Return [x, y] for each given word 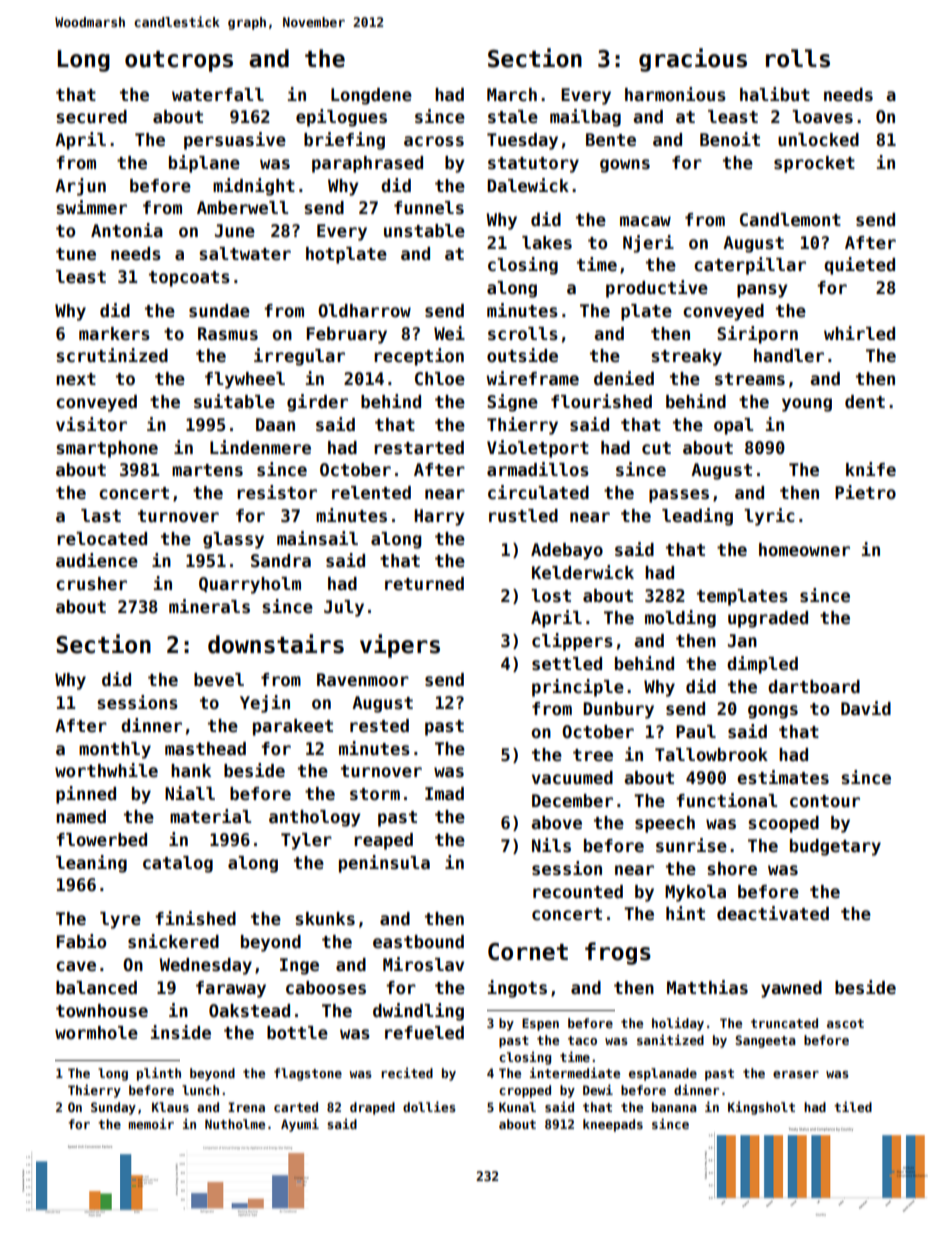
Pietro [865, 492]
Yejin [265, 704]
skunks [325, 919]
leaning [91, 864]
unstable [424, 231]
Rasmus [228, 334]
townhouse [102, 1011]
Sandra [281, 561]
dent [865, 402]
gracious [693, 60]
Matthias [707, 987]
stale [513, 117]
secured [91, 117]
